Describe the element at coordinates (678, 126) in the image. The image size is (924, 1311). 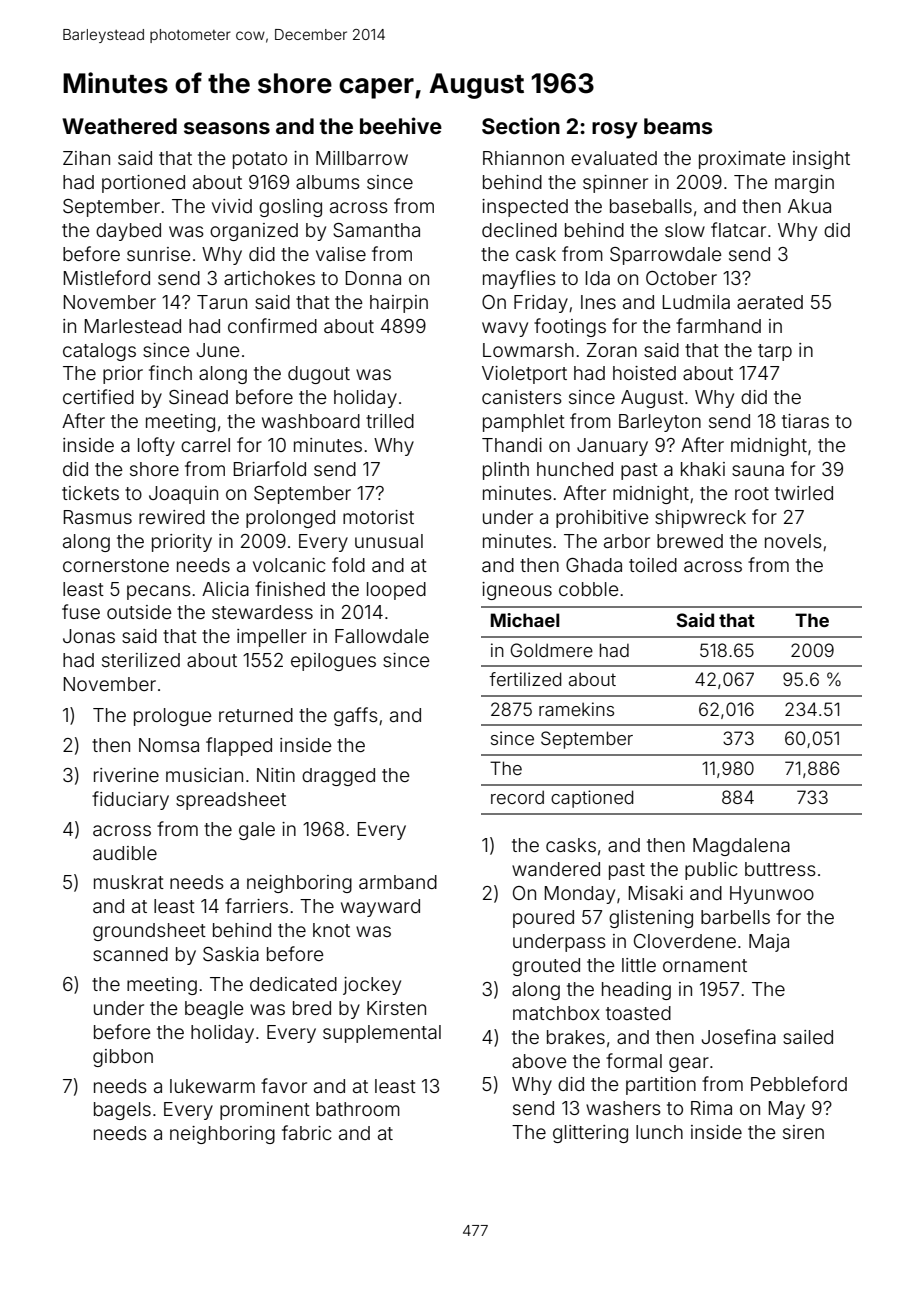
I see `beams` at that location.
